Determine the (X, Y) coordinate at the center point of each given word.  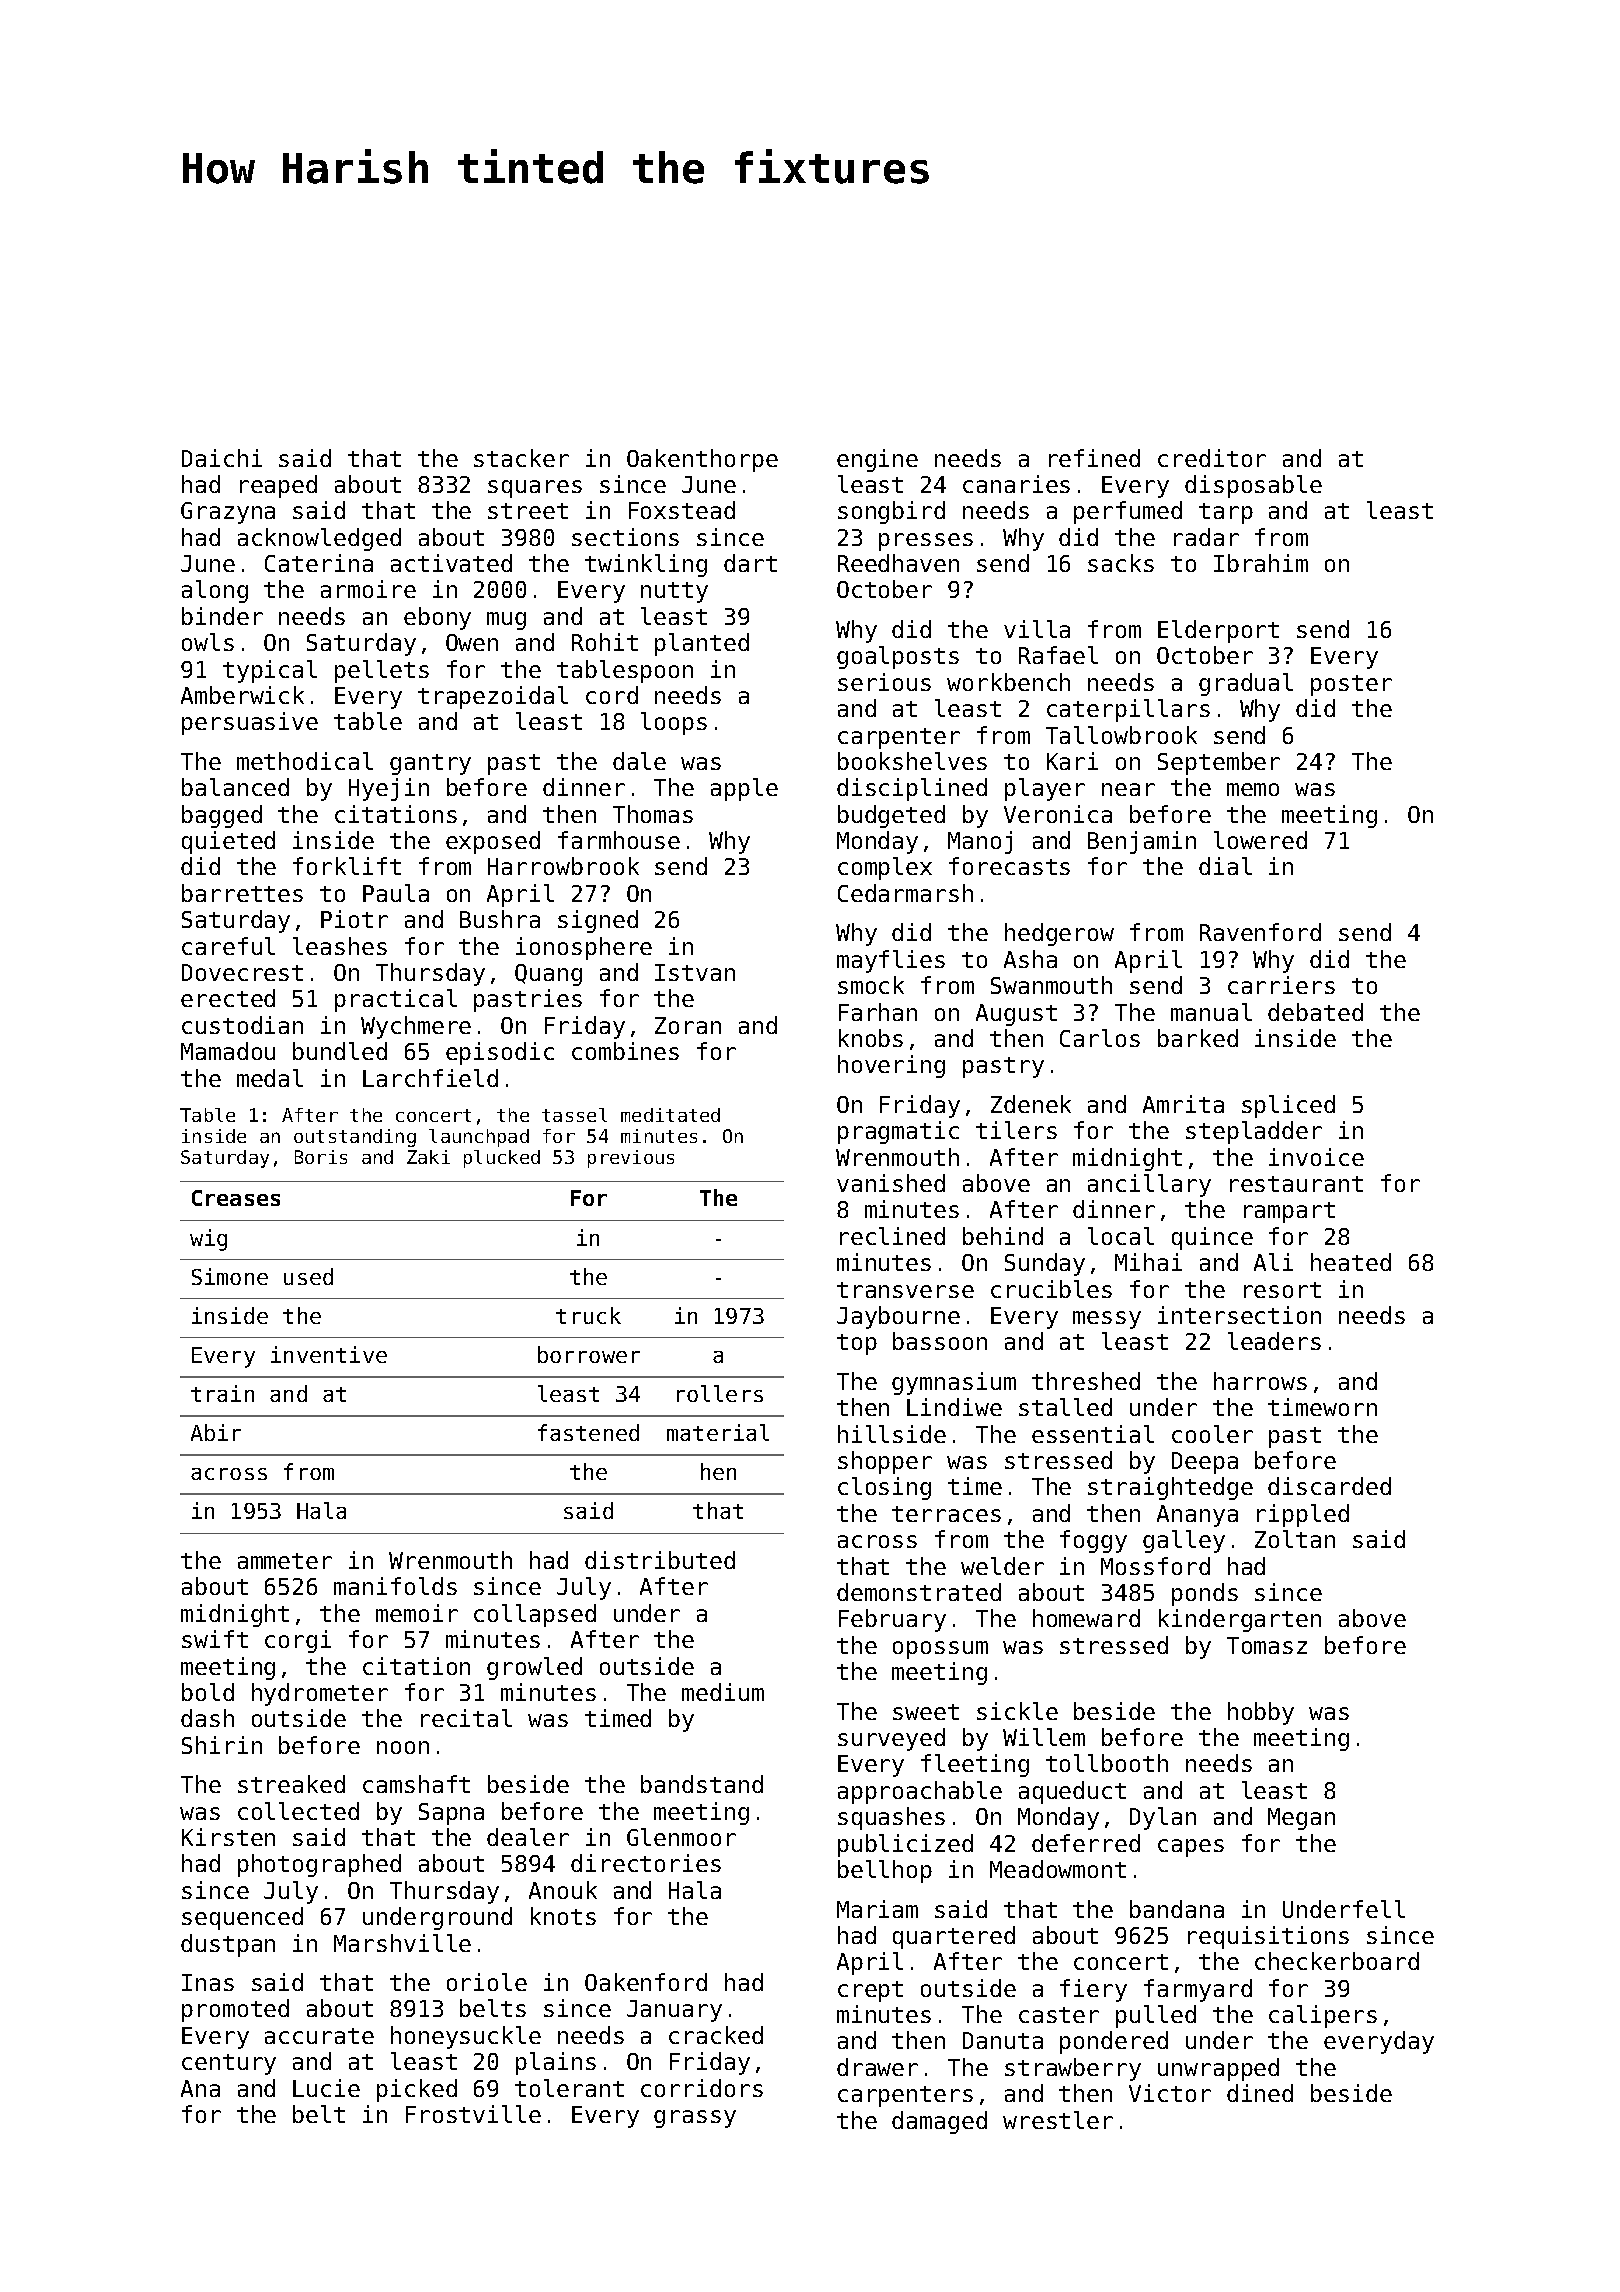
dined (1260, 2093)
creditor (1212, 458)
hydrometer (320, 1694)
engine (877, 460)
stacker (521, 458)
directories (646, 1863)
